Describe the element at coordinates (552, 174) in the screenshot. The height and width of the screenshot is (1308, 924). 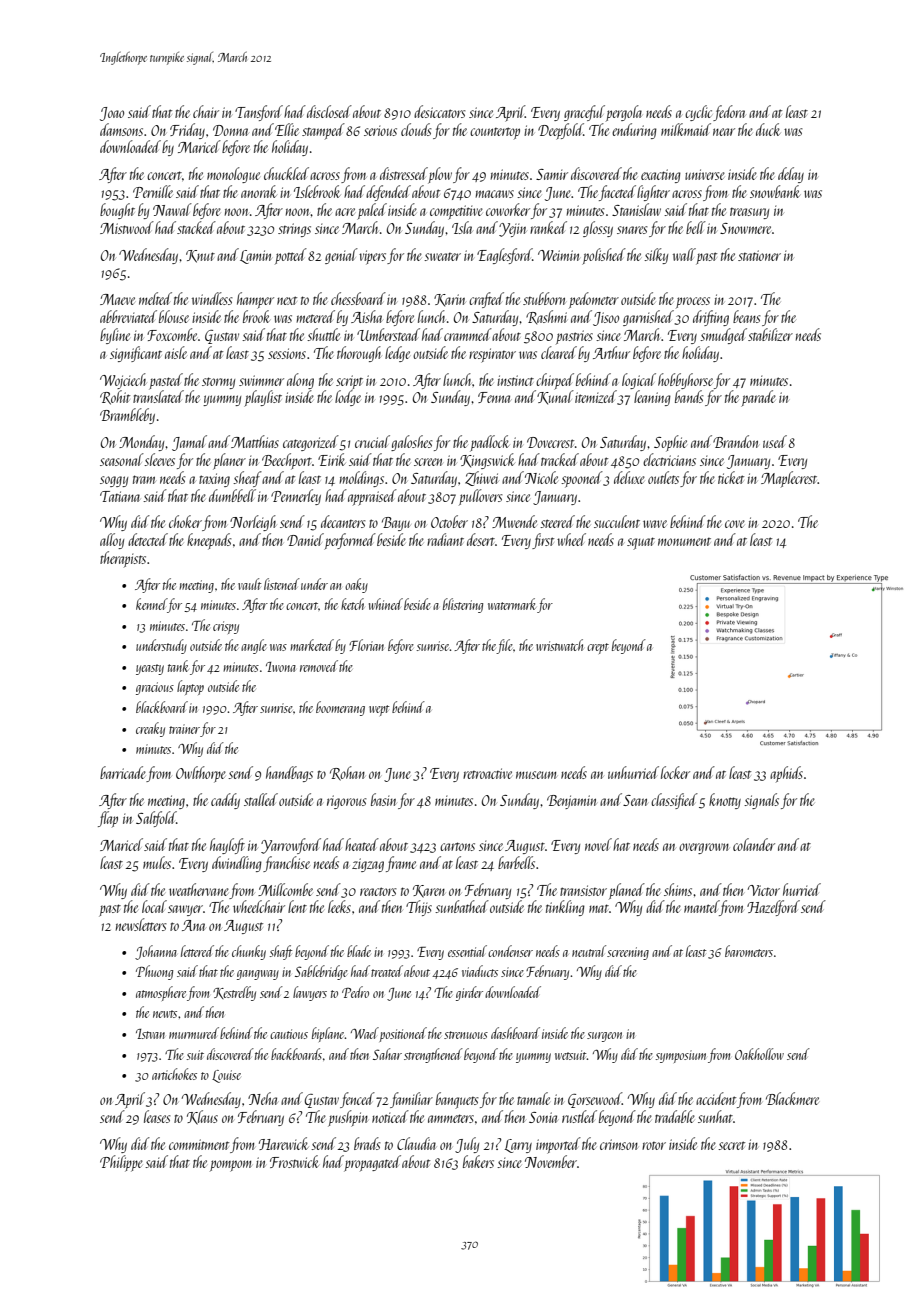
I see `Samir` at that location.
